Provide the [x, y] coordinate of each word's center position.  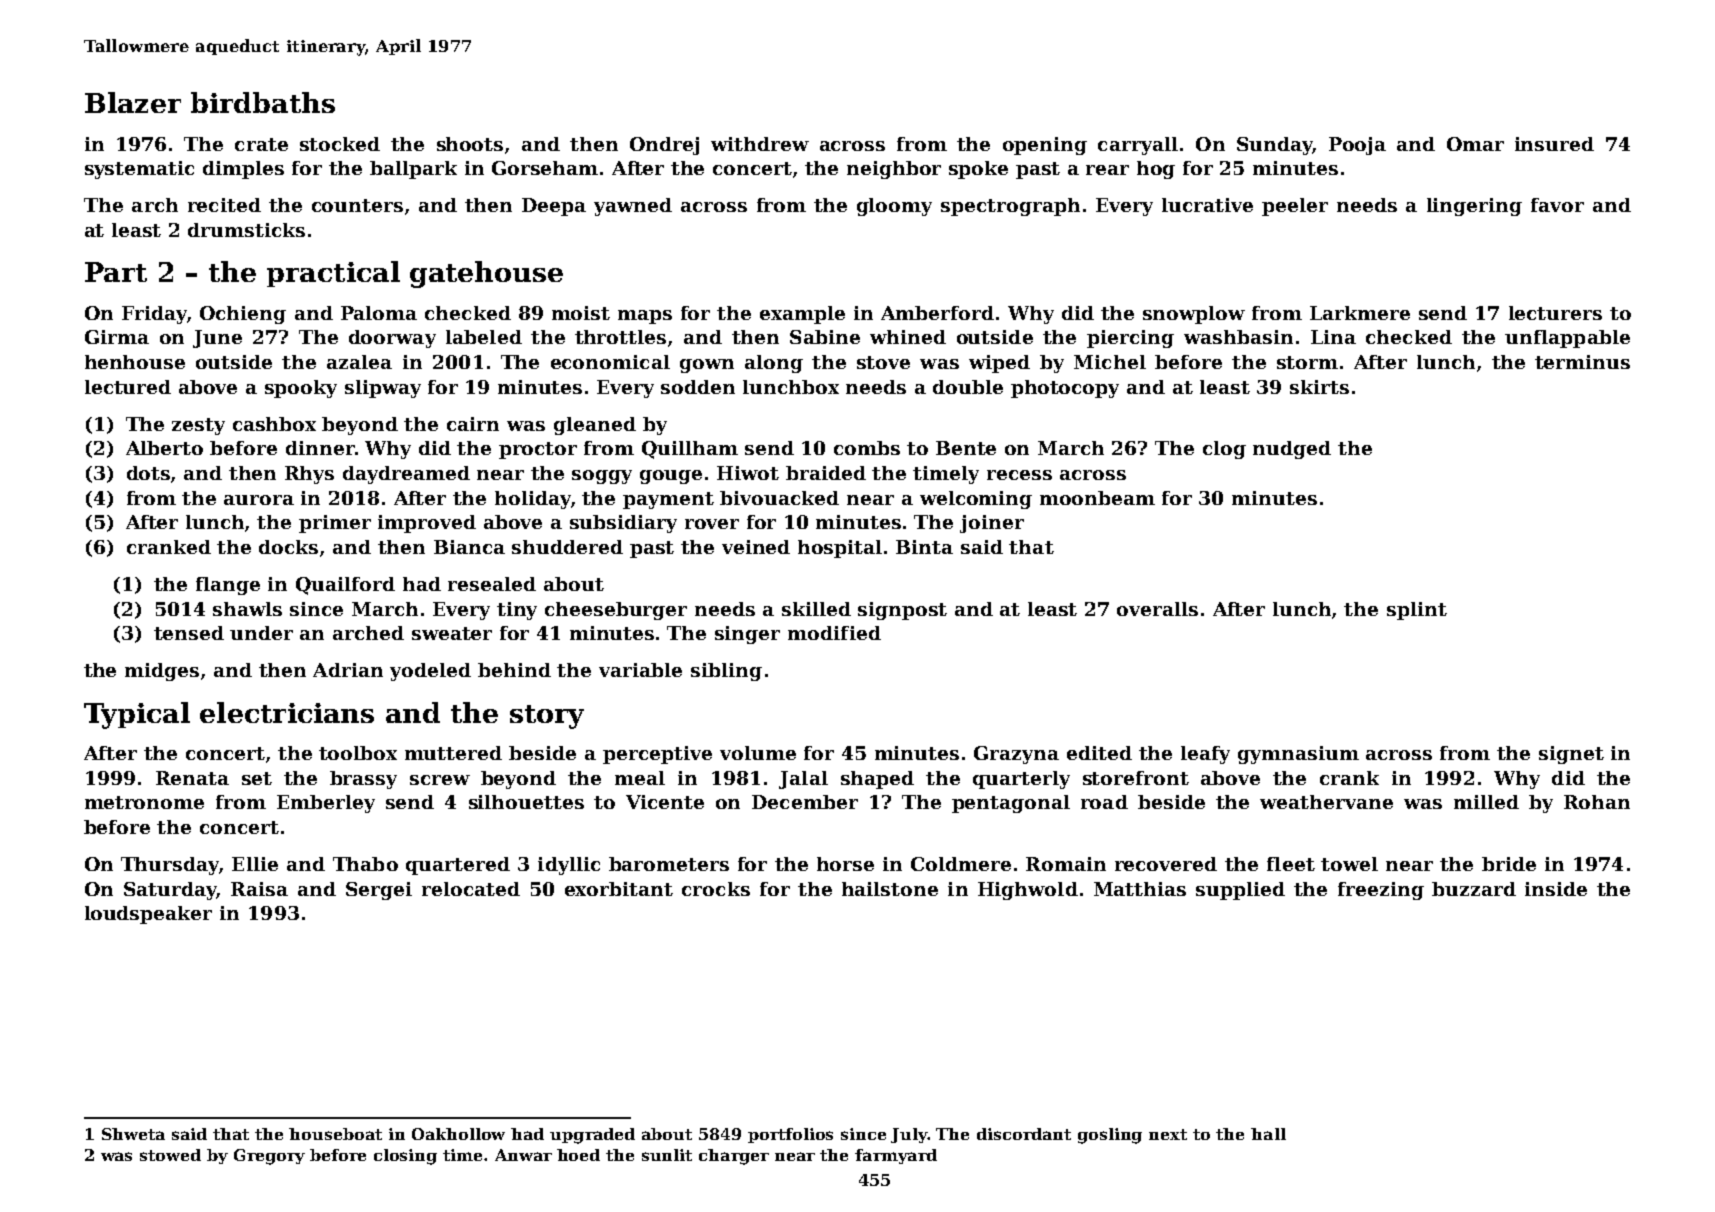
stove [883, 362]
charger [734, 1157]
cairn [473, 424]
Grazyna [1016, 755]
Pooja [1357, 146]
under [261, 633]
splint [1417, 611]
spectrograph [1010, 207]
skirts [1319, 387]
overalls [1157, 609]
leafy [1205, 755]
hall [1268, 1134]
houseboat [335, 1134]
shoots [470, 144]
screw [440, 780]
